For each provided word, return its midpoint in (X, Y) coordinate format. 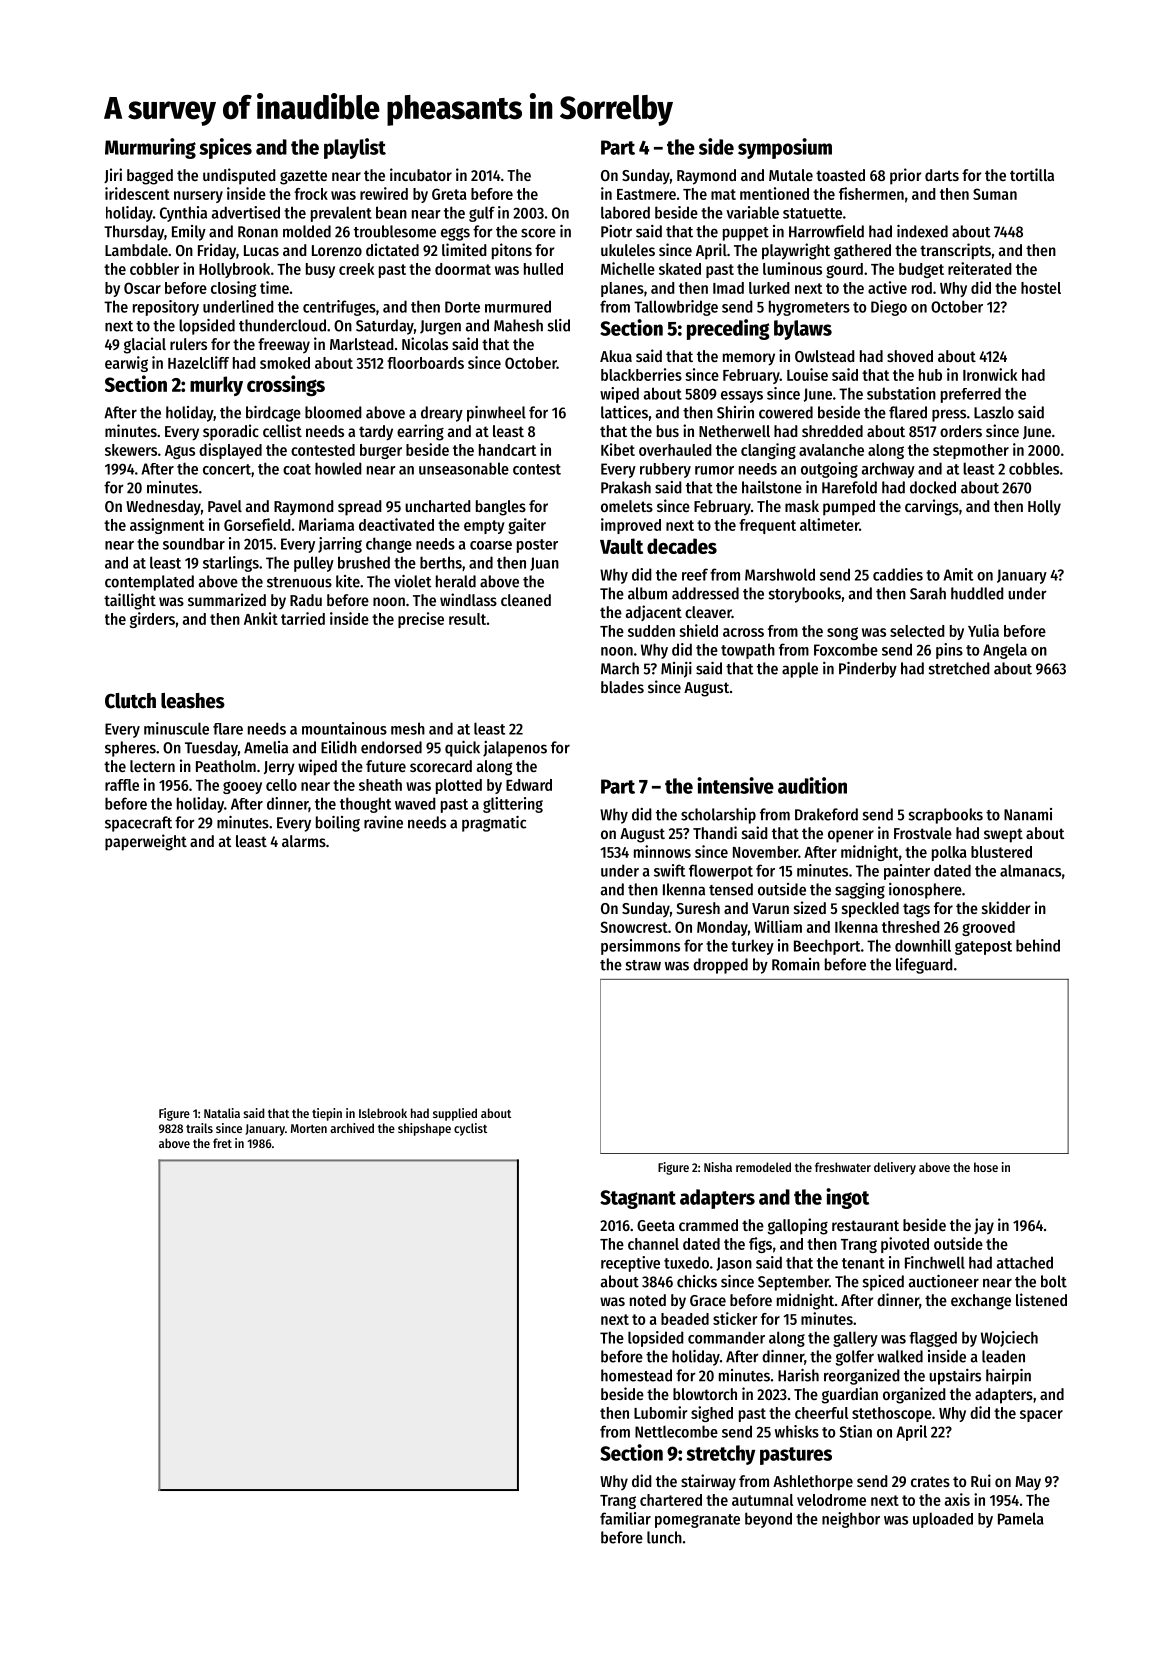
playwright (796, 251)
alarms (304, 841)
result (467, 619)
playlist (355, 148)
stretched (959, 668)
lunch (664, 1537)
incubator (421, 174)
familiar (625, 1518)
